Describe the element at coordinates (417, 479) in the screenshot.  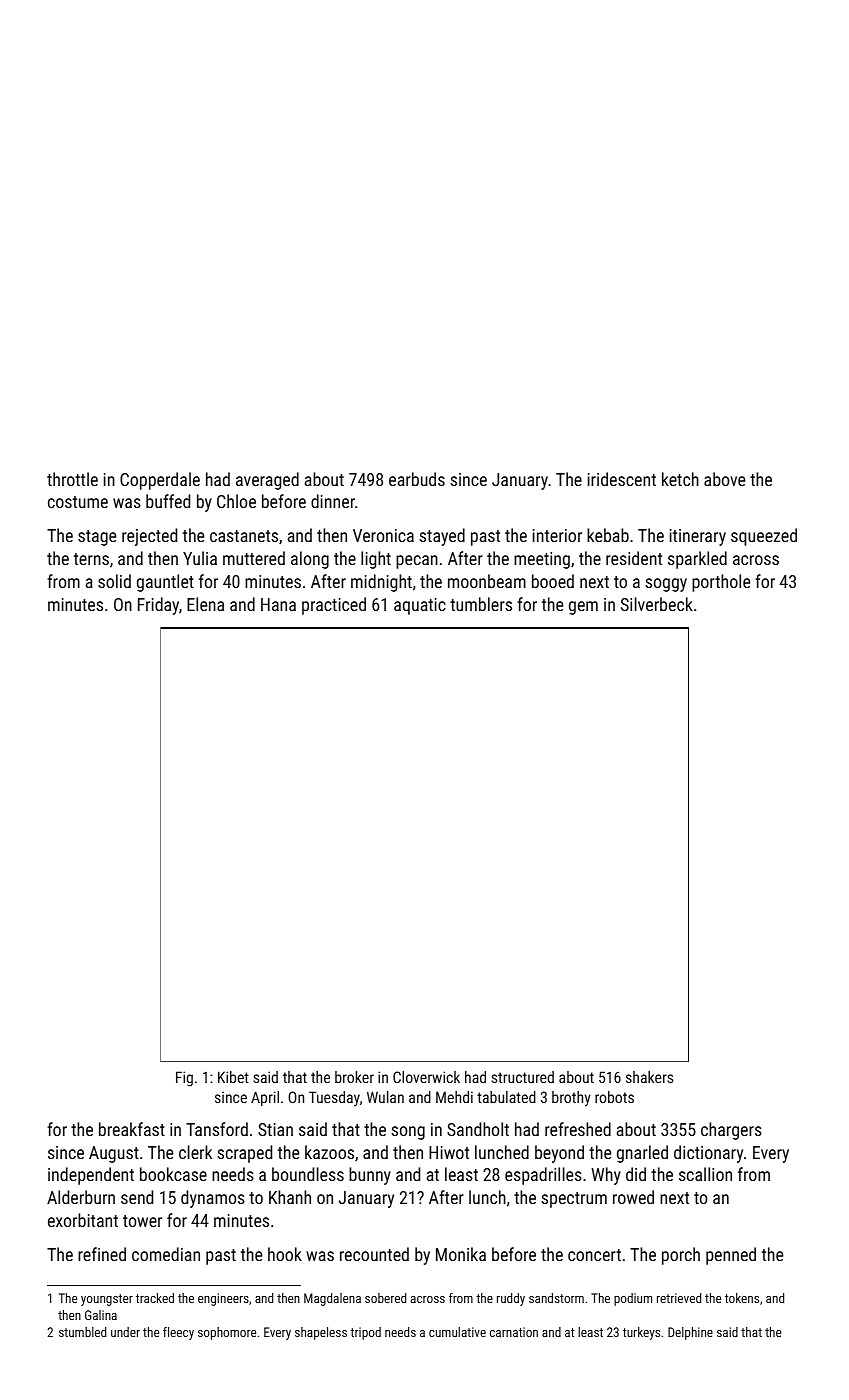
I see `earbuds` at that location.
